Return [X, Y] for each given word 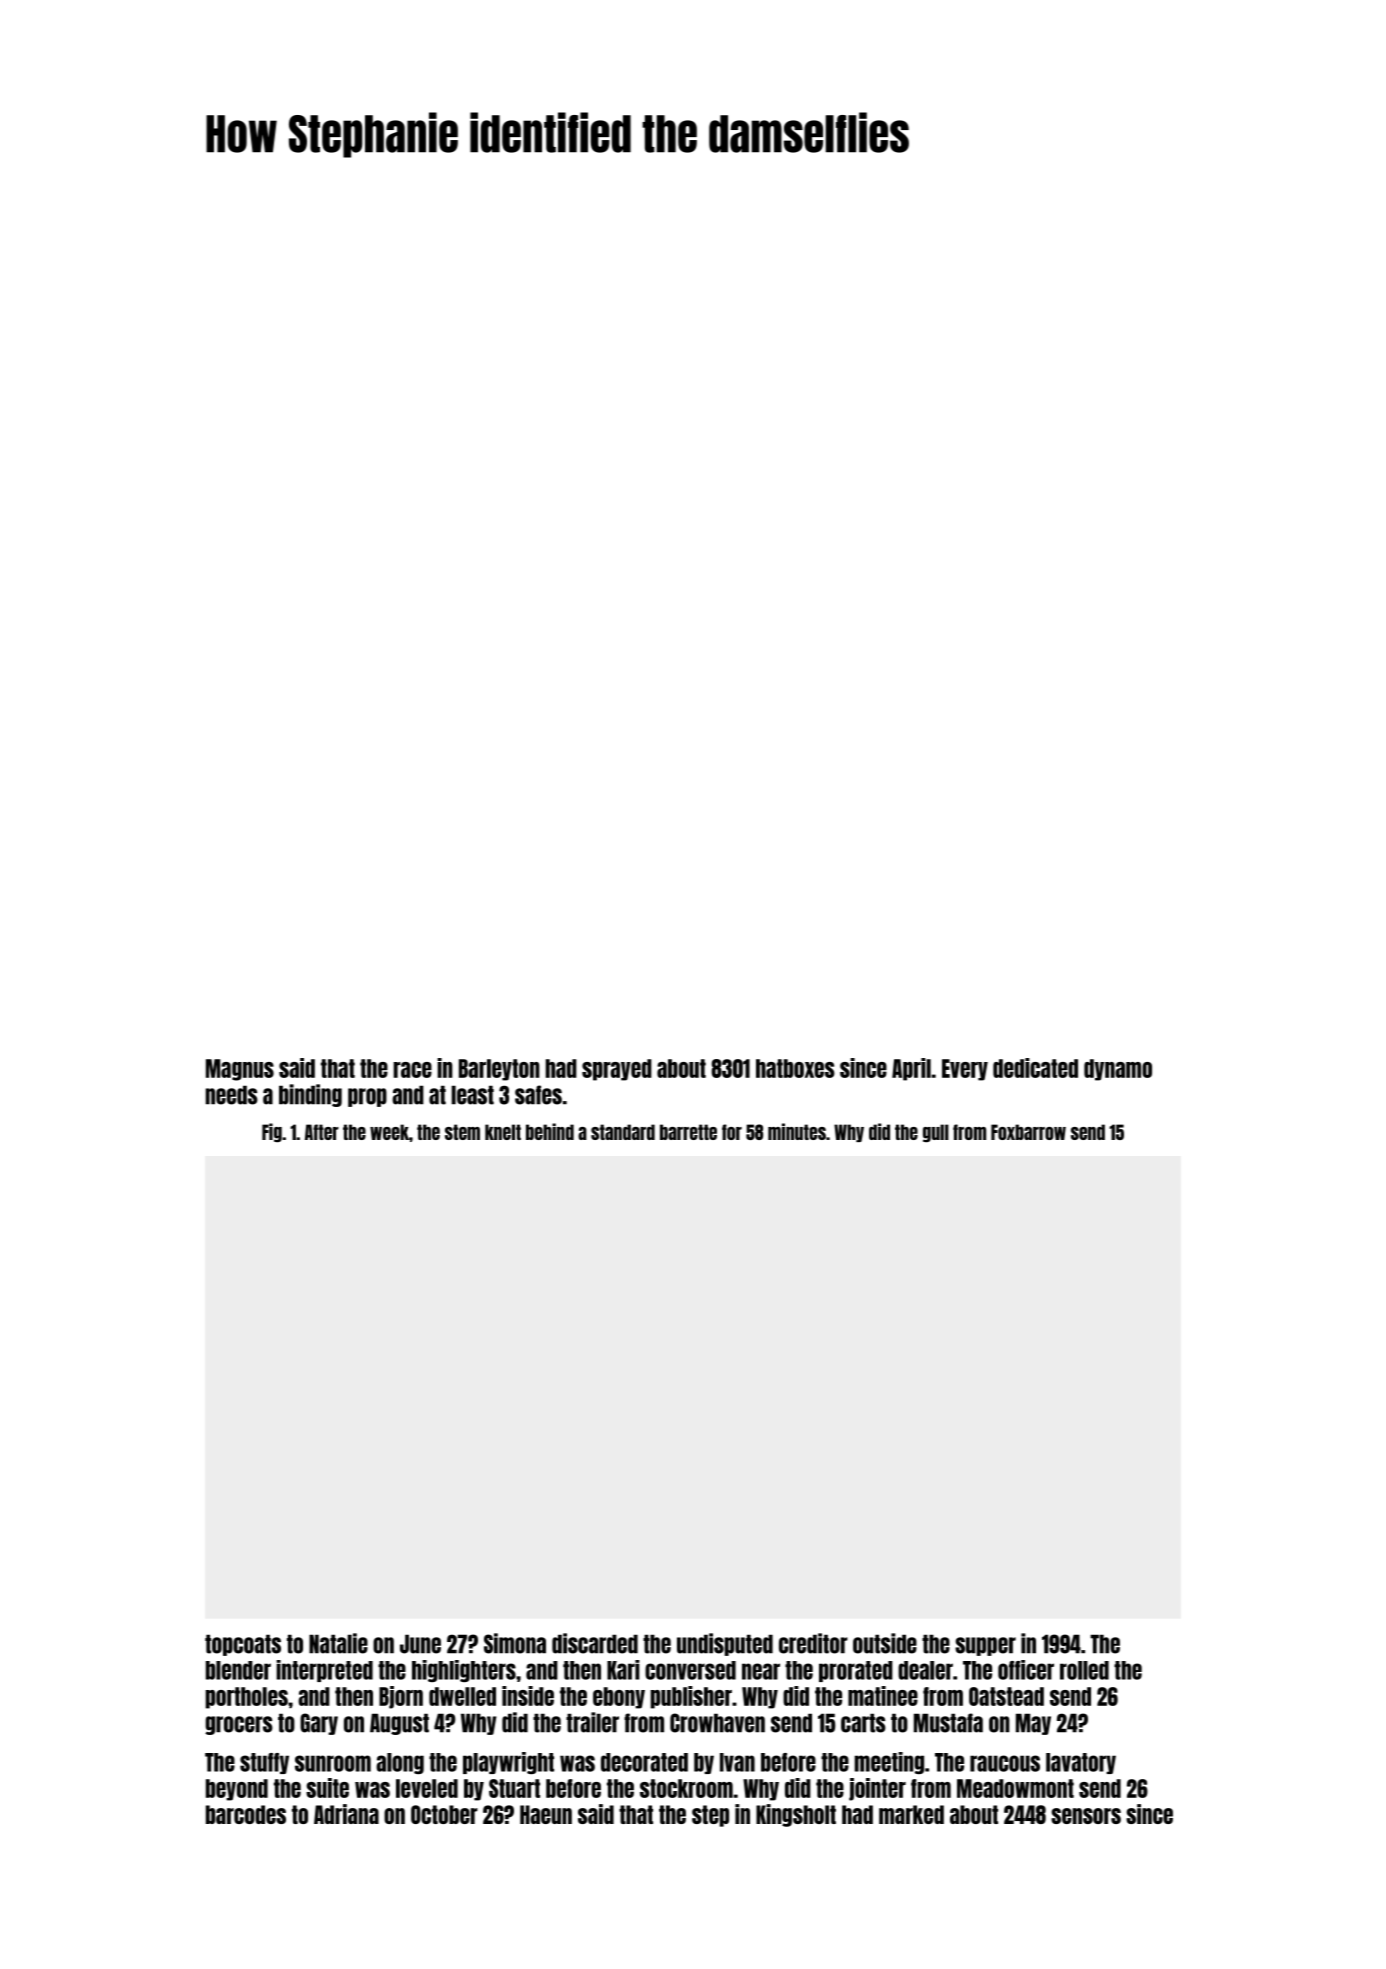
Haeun [546, 1814]
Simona [515, 1643]
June [420, 1644]
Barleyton [499, 1070]
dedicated [1035, 1068]
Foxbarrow [1028, 1132]
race [412, 1070]
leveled [427, 1788]
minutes [797, 1131]
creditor [813, 1643]
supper [985, 1646]
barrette [688, 1132]
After [322, 1132]
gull [936, 1133]
